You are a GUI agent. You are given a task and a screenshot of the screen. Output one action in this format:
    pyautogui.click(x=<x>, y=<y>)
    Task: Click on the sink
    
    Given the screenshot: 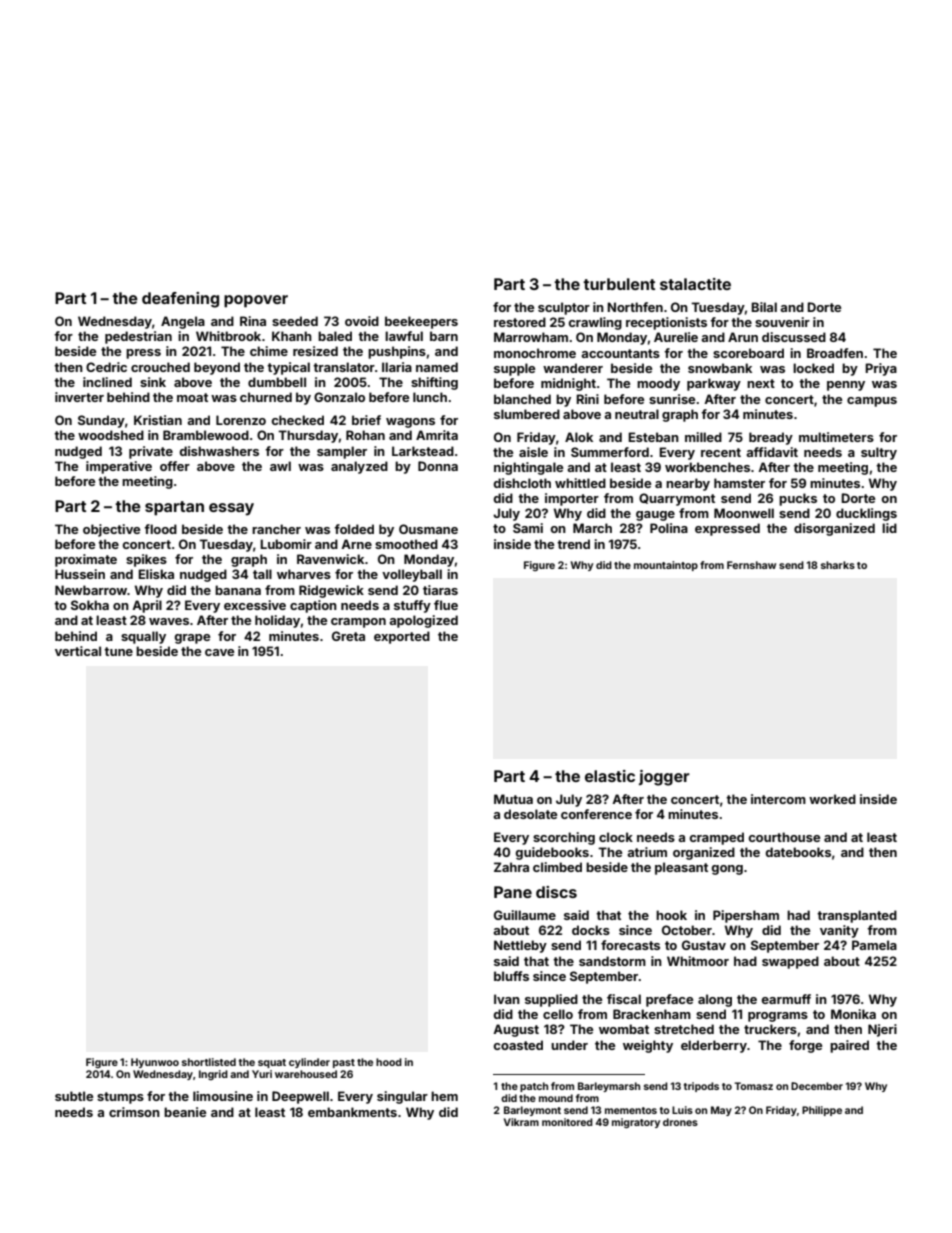 What is the action you would take?
    pyautogui.click(x=153, y=382)
